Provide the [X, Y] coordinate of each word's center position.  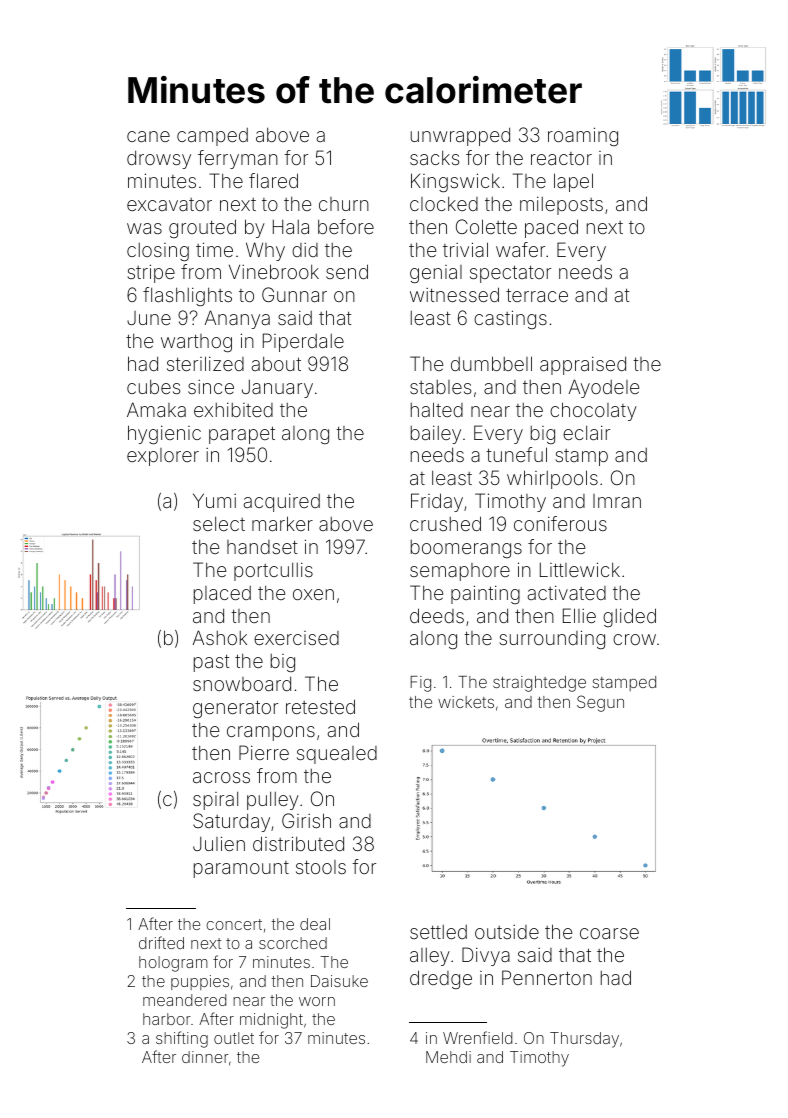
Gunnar [294, 294]
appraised [583, 365]
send [347, 271]
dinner [205, 1057]
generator [235, 709]
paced [551, 228]
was [144, 228]
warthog [196, 343]
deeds [437, 615]
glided [629, 617]
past [212, 663]
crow [634, 639]
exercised [296, 638]
